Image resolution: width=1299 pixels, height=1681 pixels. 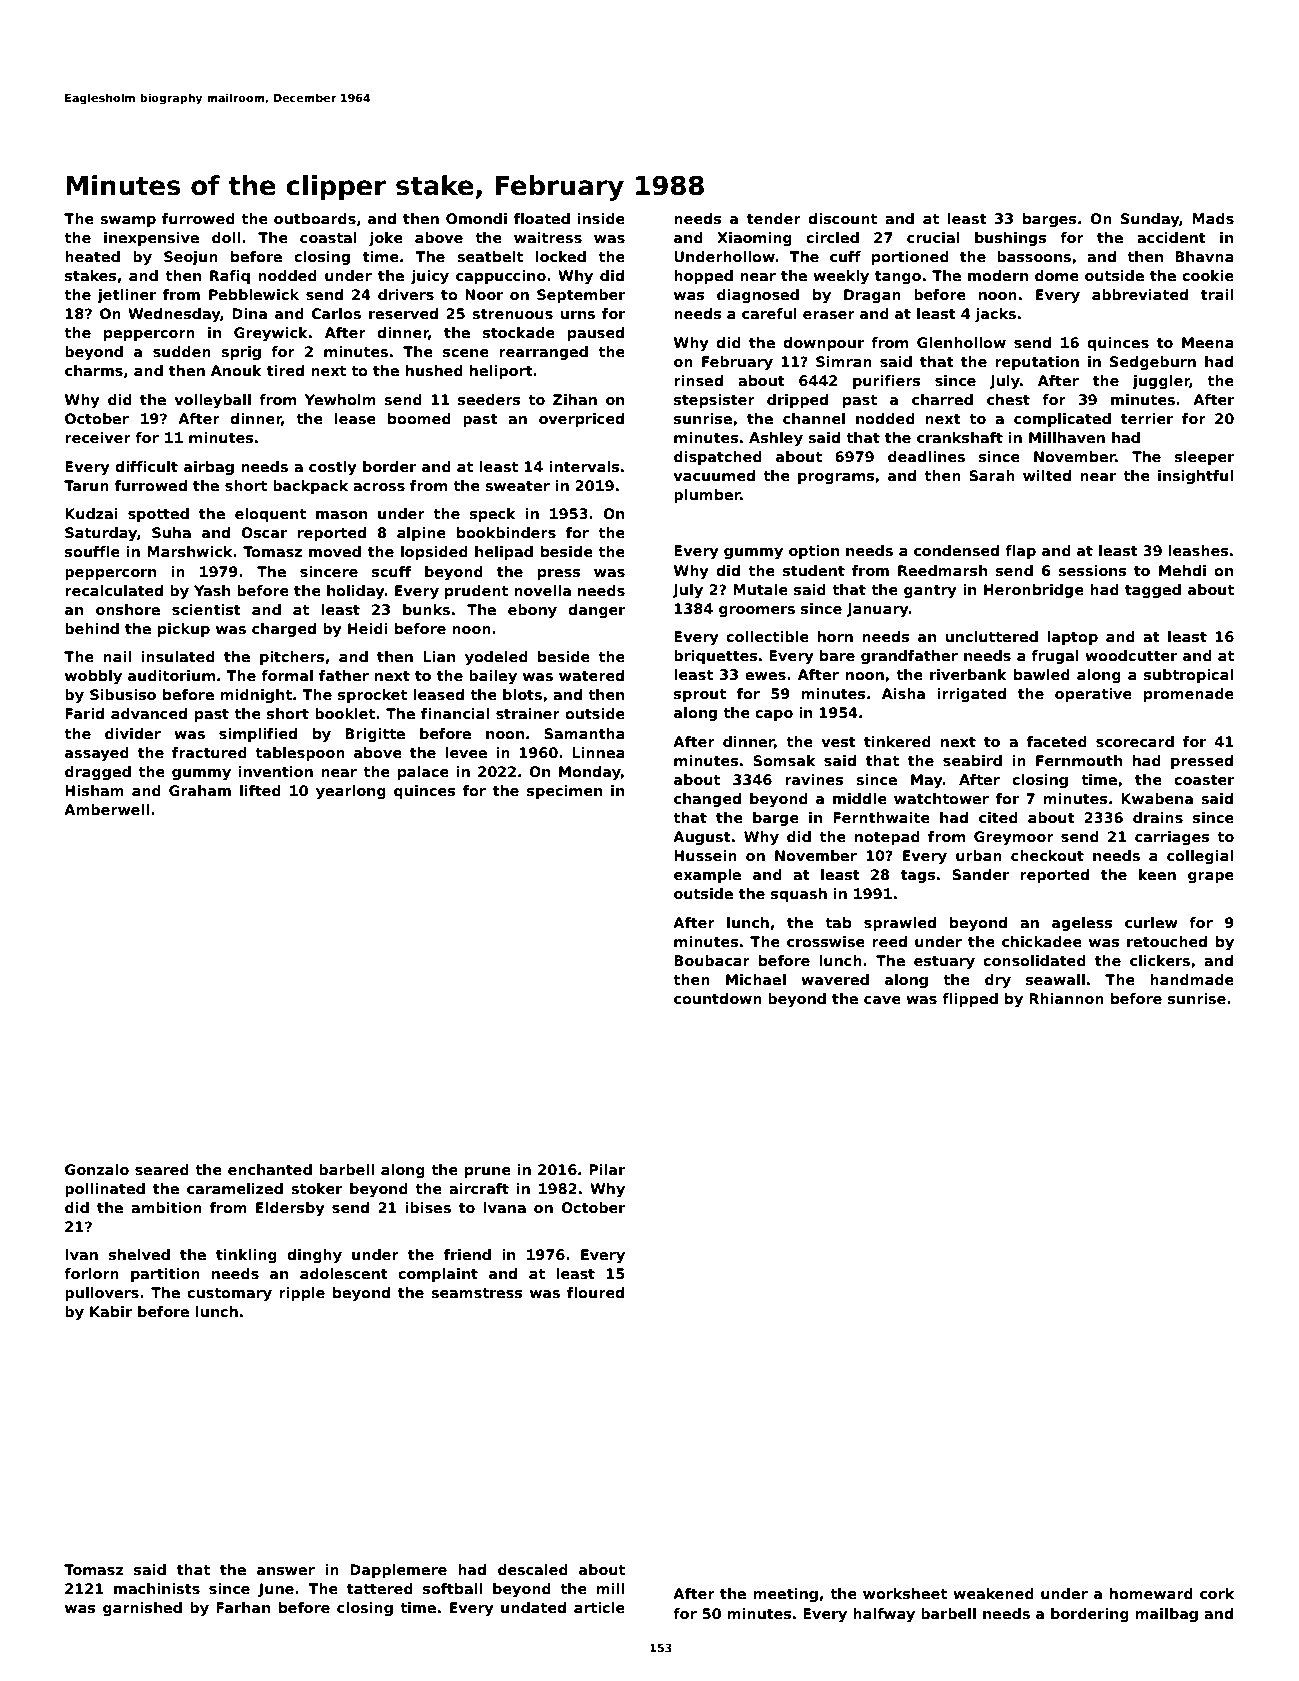 I want to click on ebony, so click(x=532, y=611).
